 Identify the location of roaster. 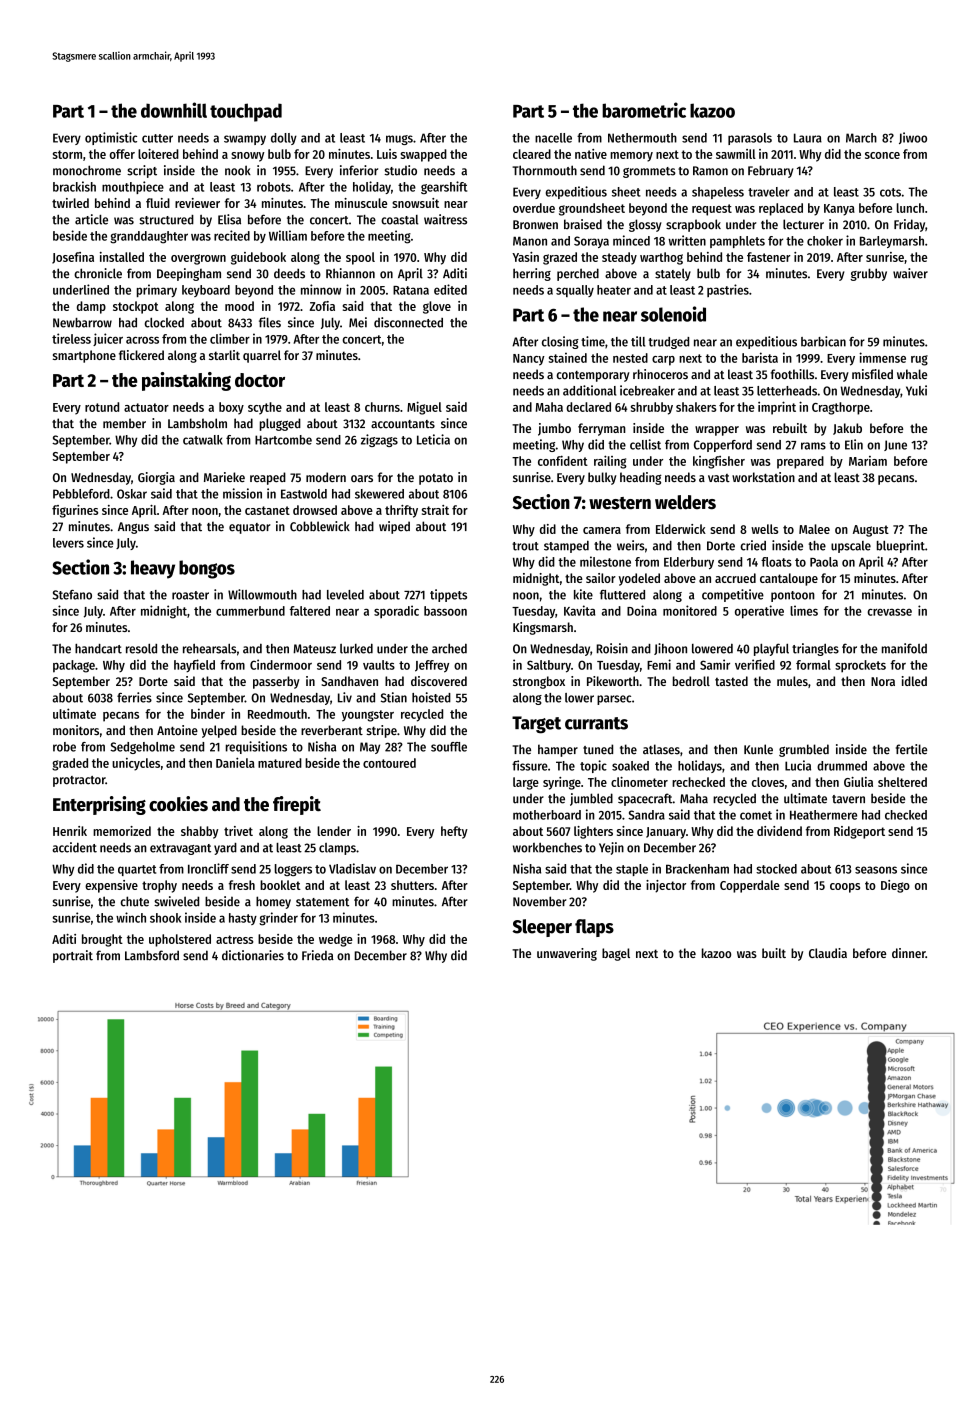
(190, 595).
